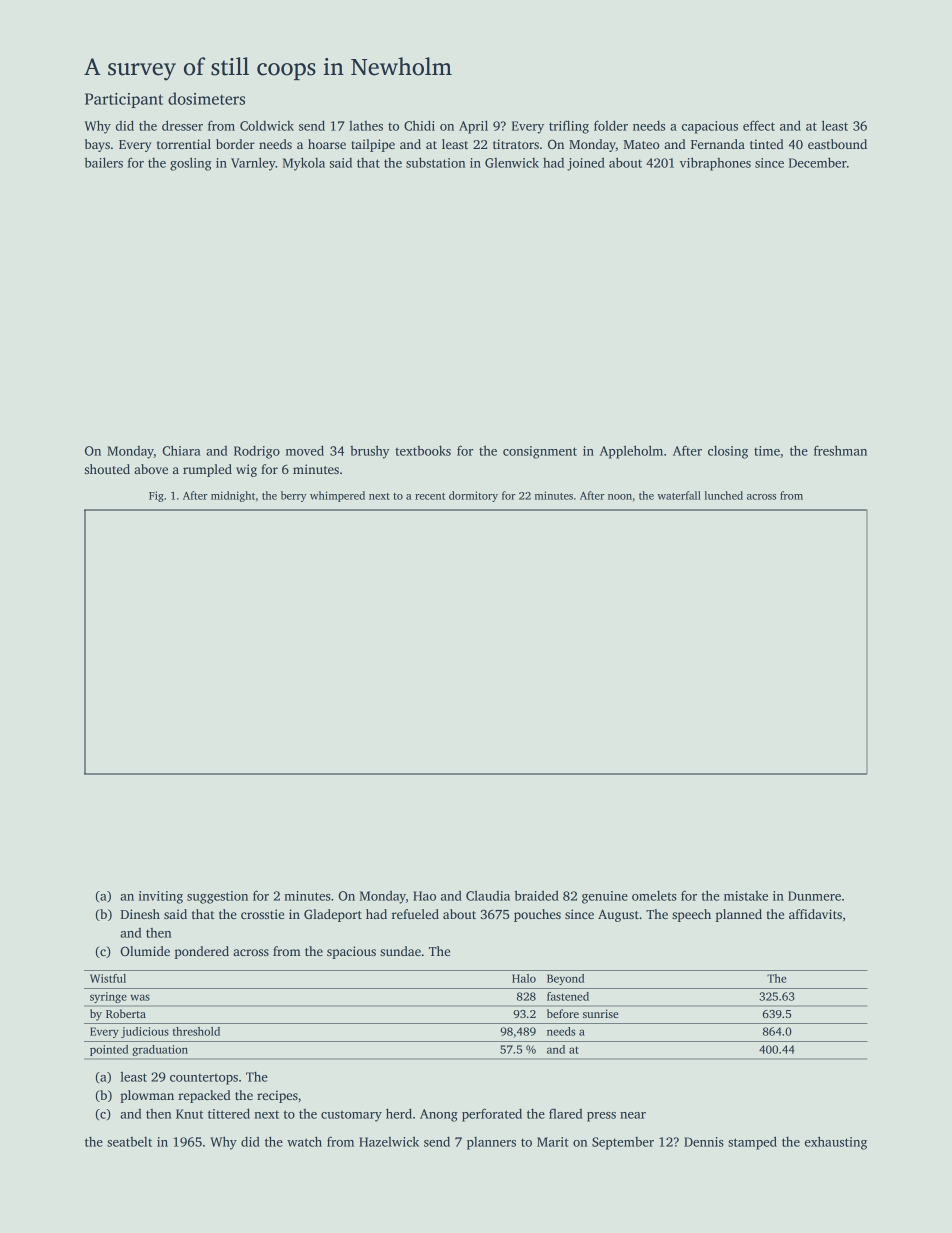  I want to click on midnight, so click(233, 496).
